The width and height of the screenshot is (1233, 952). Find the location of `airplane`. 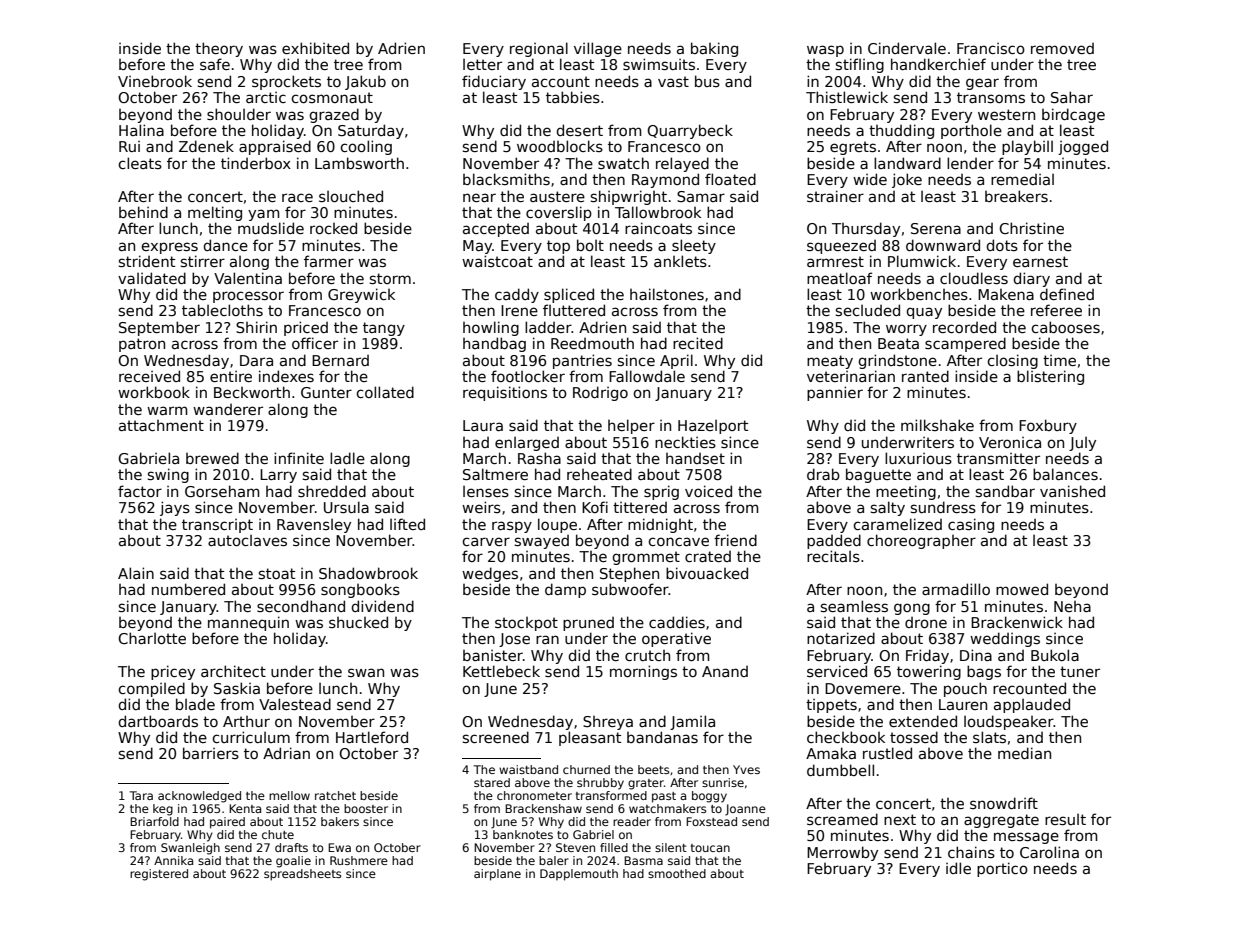

airplane is located at coordinates (497, 875).
